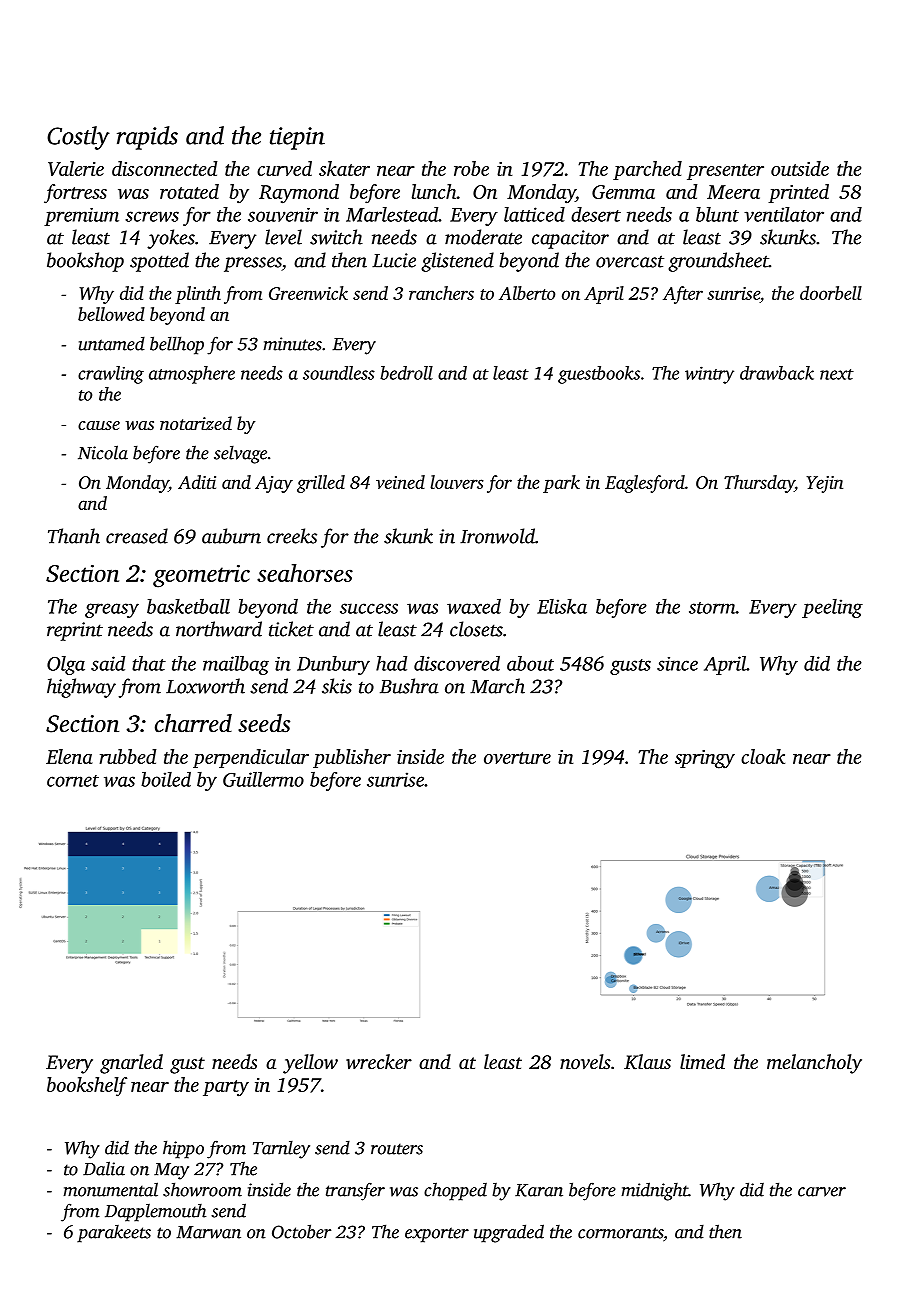 Image resolution: width=908 pixels, height=1316 pixels. Describe the element at coordinates (831, 293) in the screenshot. I see `doorbell` at that location.
